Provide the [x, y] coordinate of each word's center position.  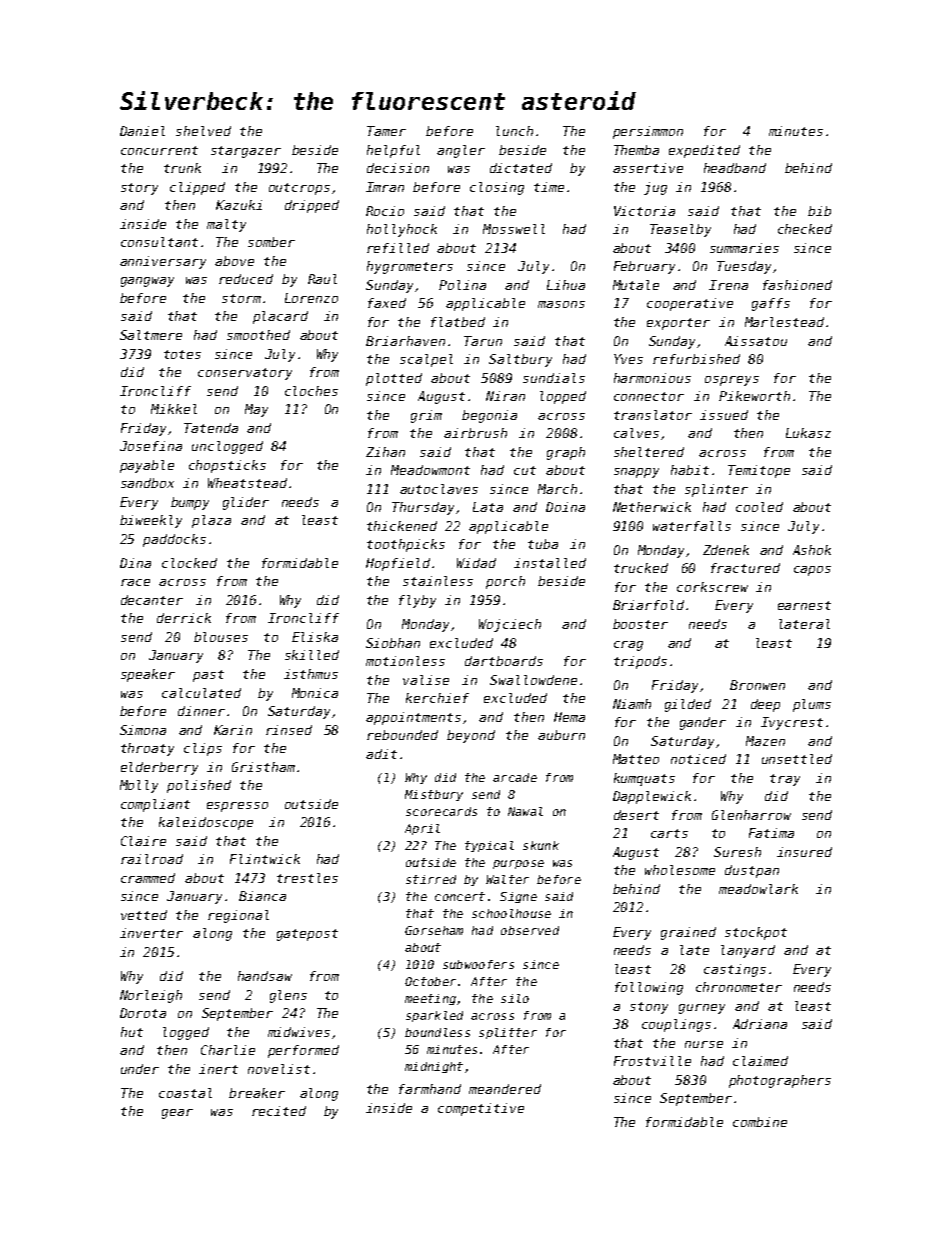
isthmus [311, 674]
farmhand [430, 1089]
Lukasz [808, 433]
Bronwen [757, 685]
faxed [387, 303]
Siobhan [393, 643]
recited [279, 1111]
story [139, 189]
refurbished [696, 359]
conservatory [245, 374]
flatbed [458, 322]
